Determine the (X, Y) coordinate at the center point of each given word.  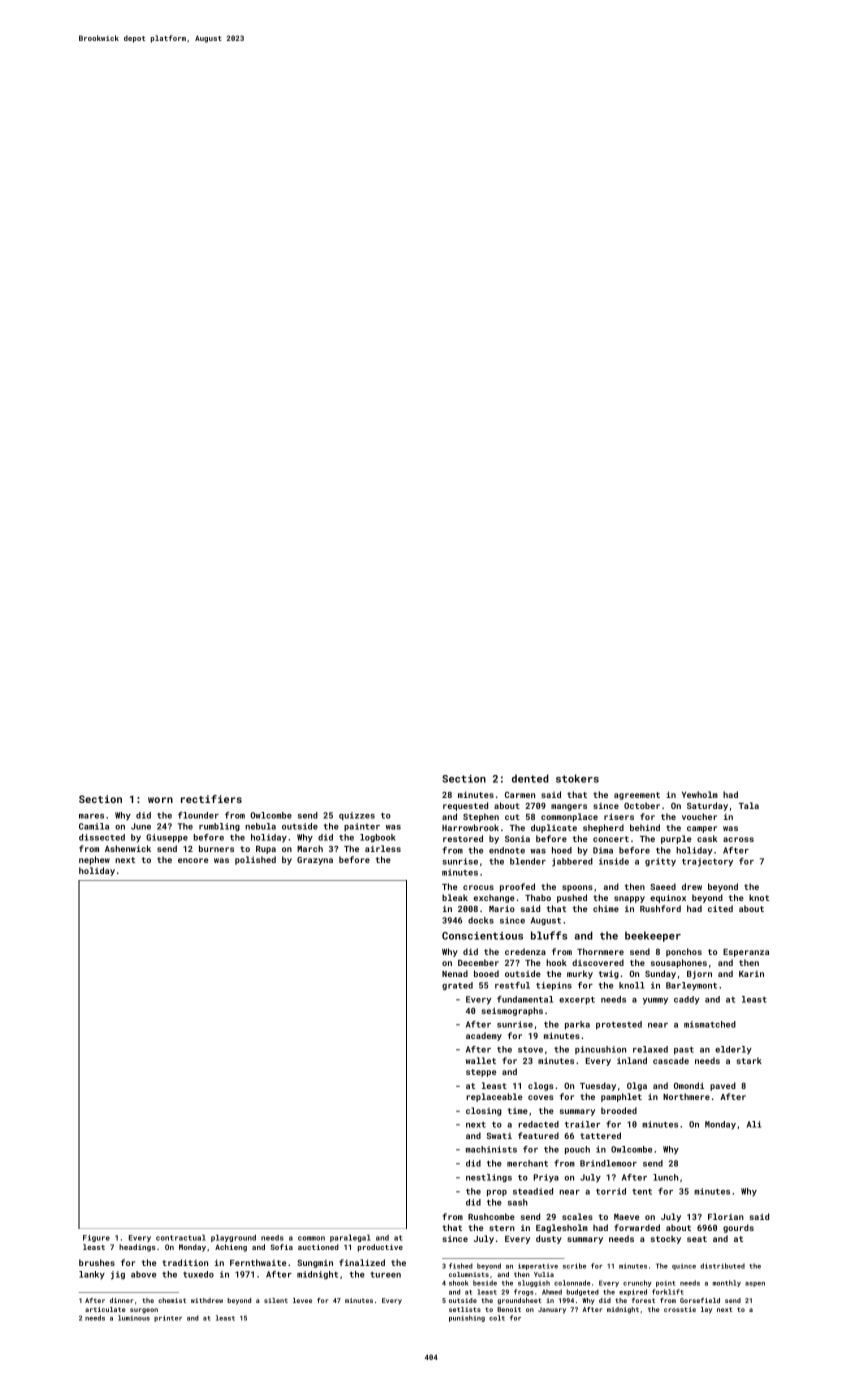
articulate (105, 1309)
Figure (96, 1238)
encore (193, 860)
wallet (481, 1060)
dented (530, 778)
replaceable (494, 1097)
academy (484, 1036)
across (738, 839)
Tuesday (598, 1086)
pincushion (600, 1050)
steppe (481, 1073)
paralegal (350, 1238)
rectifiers (211, 799)
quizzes (357, 816)
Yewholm (700, 794)
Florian (726, 1216)
